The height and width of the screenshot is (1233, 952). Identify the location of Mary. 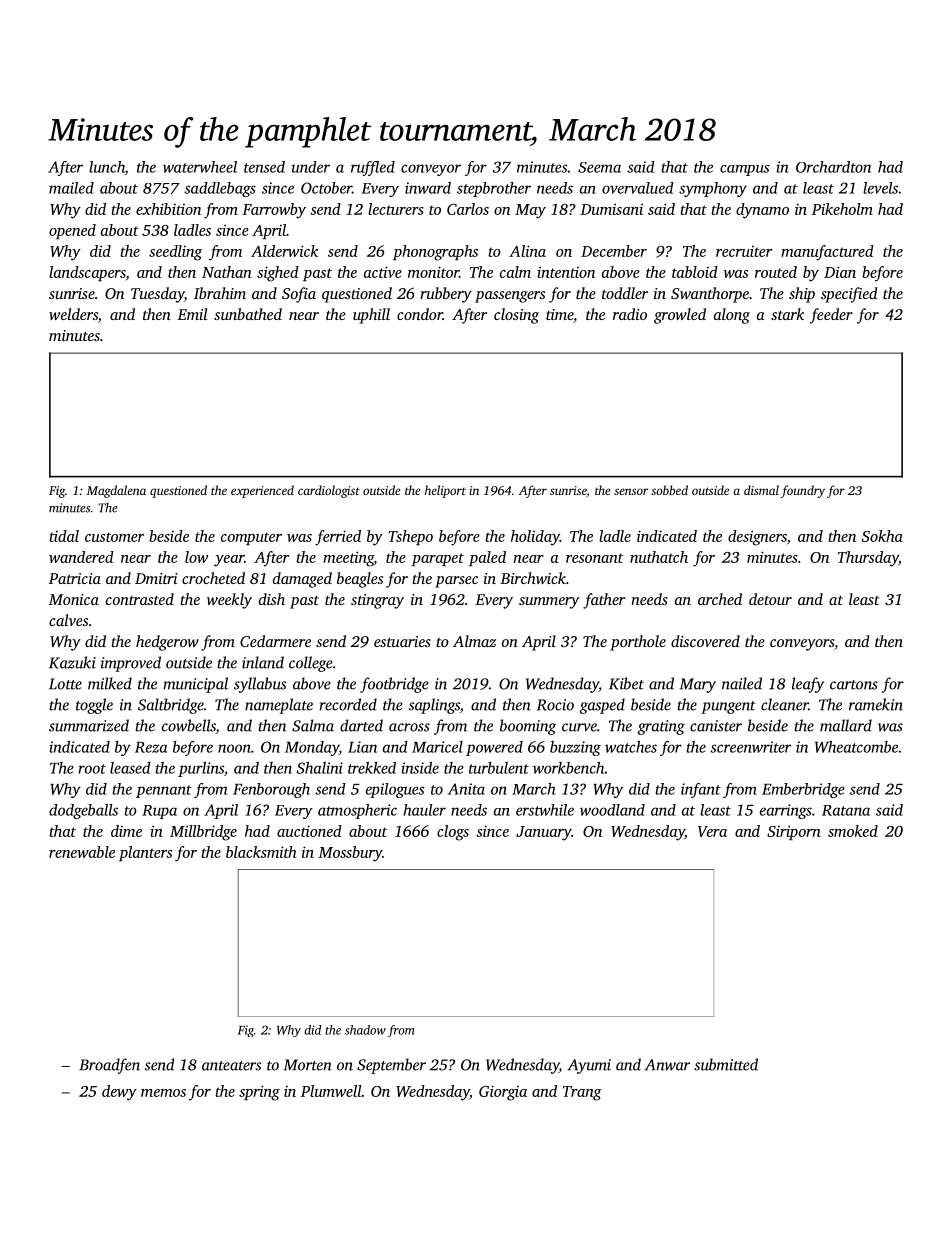
(698, 685).
